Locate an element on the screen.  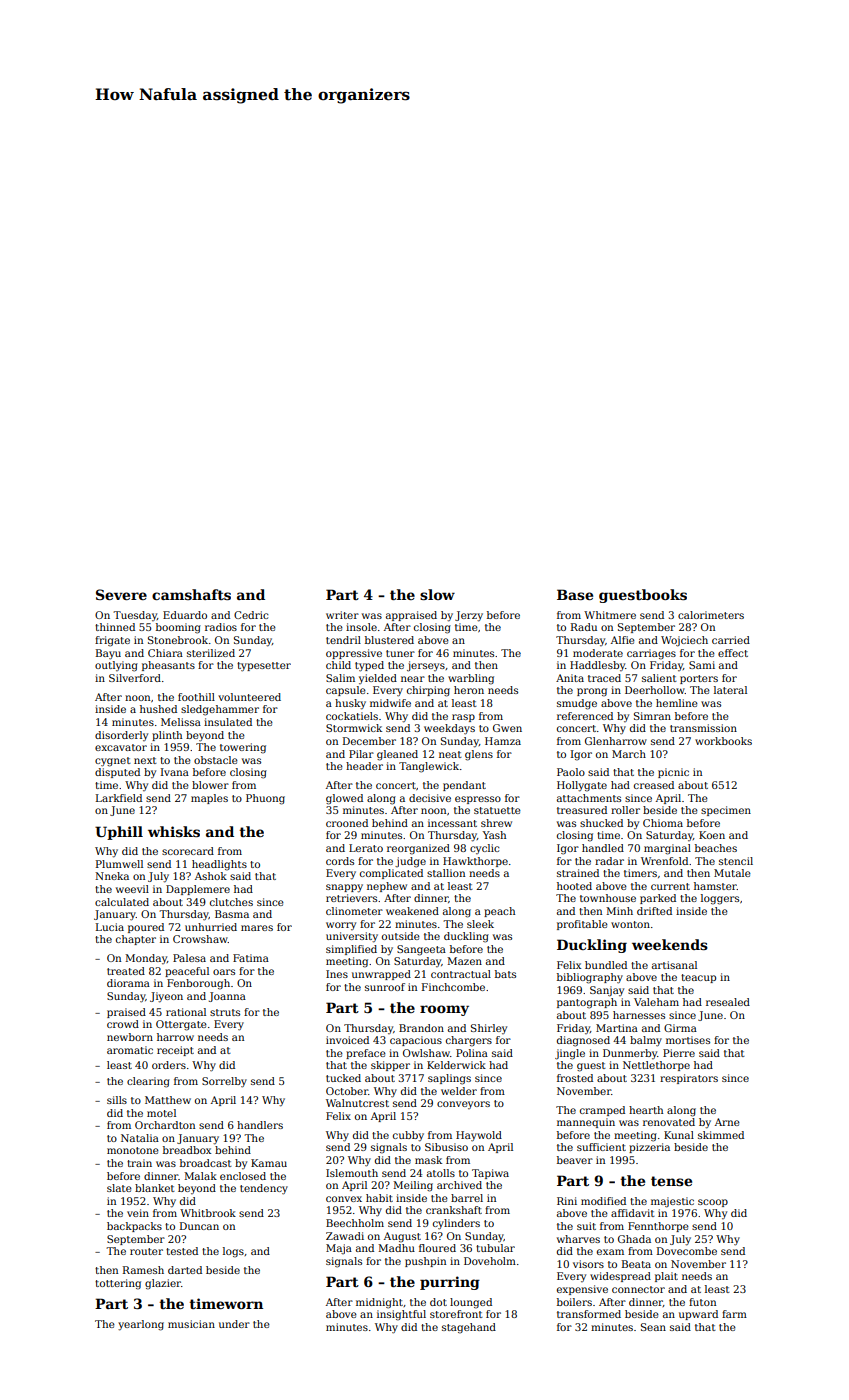
salient is located at coordinates (659, 678).
